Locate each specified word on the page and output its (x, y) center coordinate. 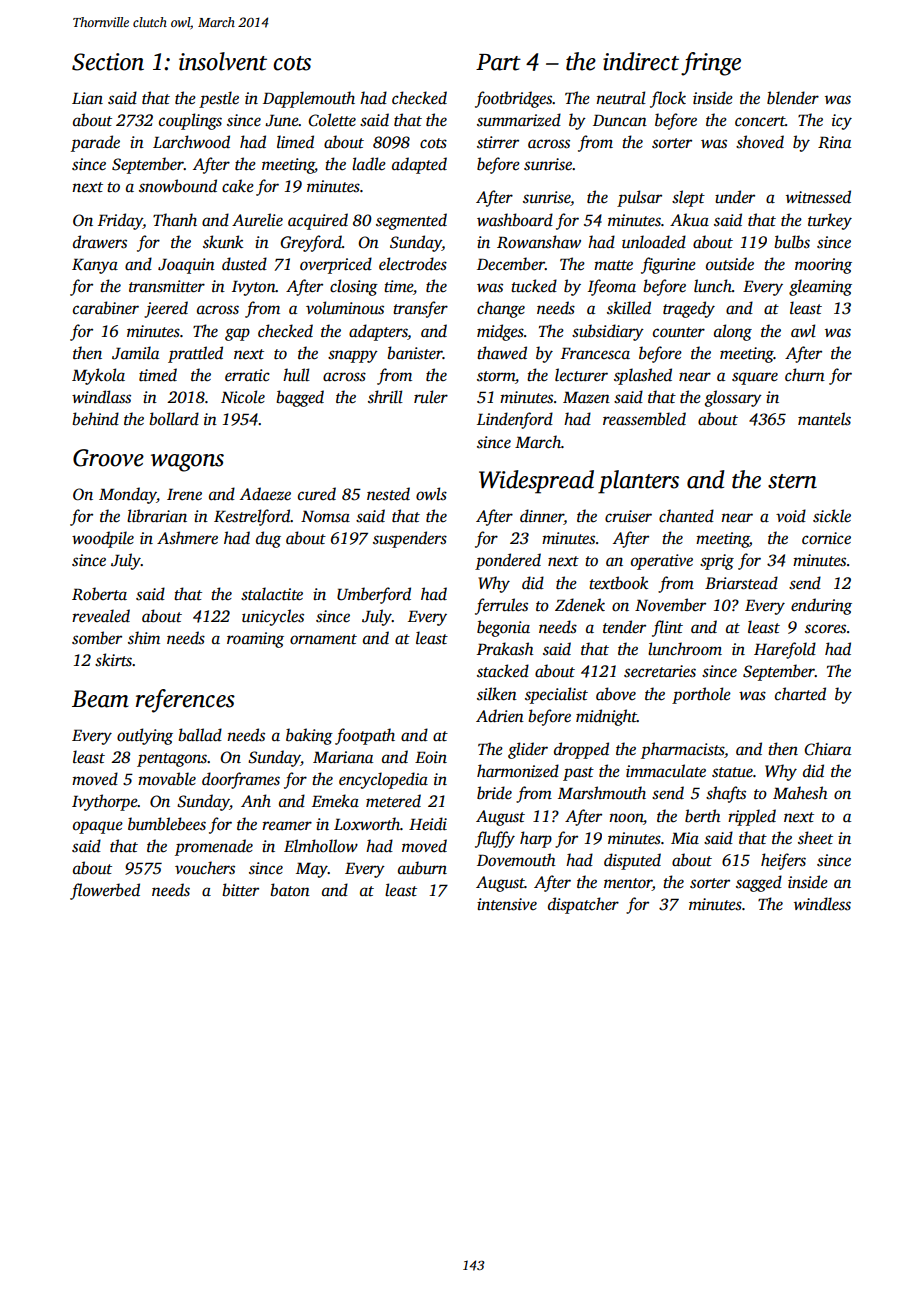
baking (309, 736)
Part (498, 62)
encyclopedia (383, 780)
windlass (101, 397)
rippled (752, 817)
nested (388, 494)
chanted (686, 516)
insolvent (223, 61)
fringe (711, 64)
